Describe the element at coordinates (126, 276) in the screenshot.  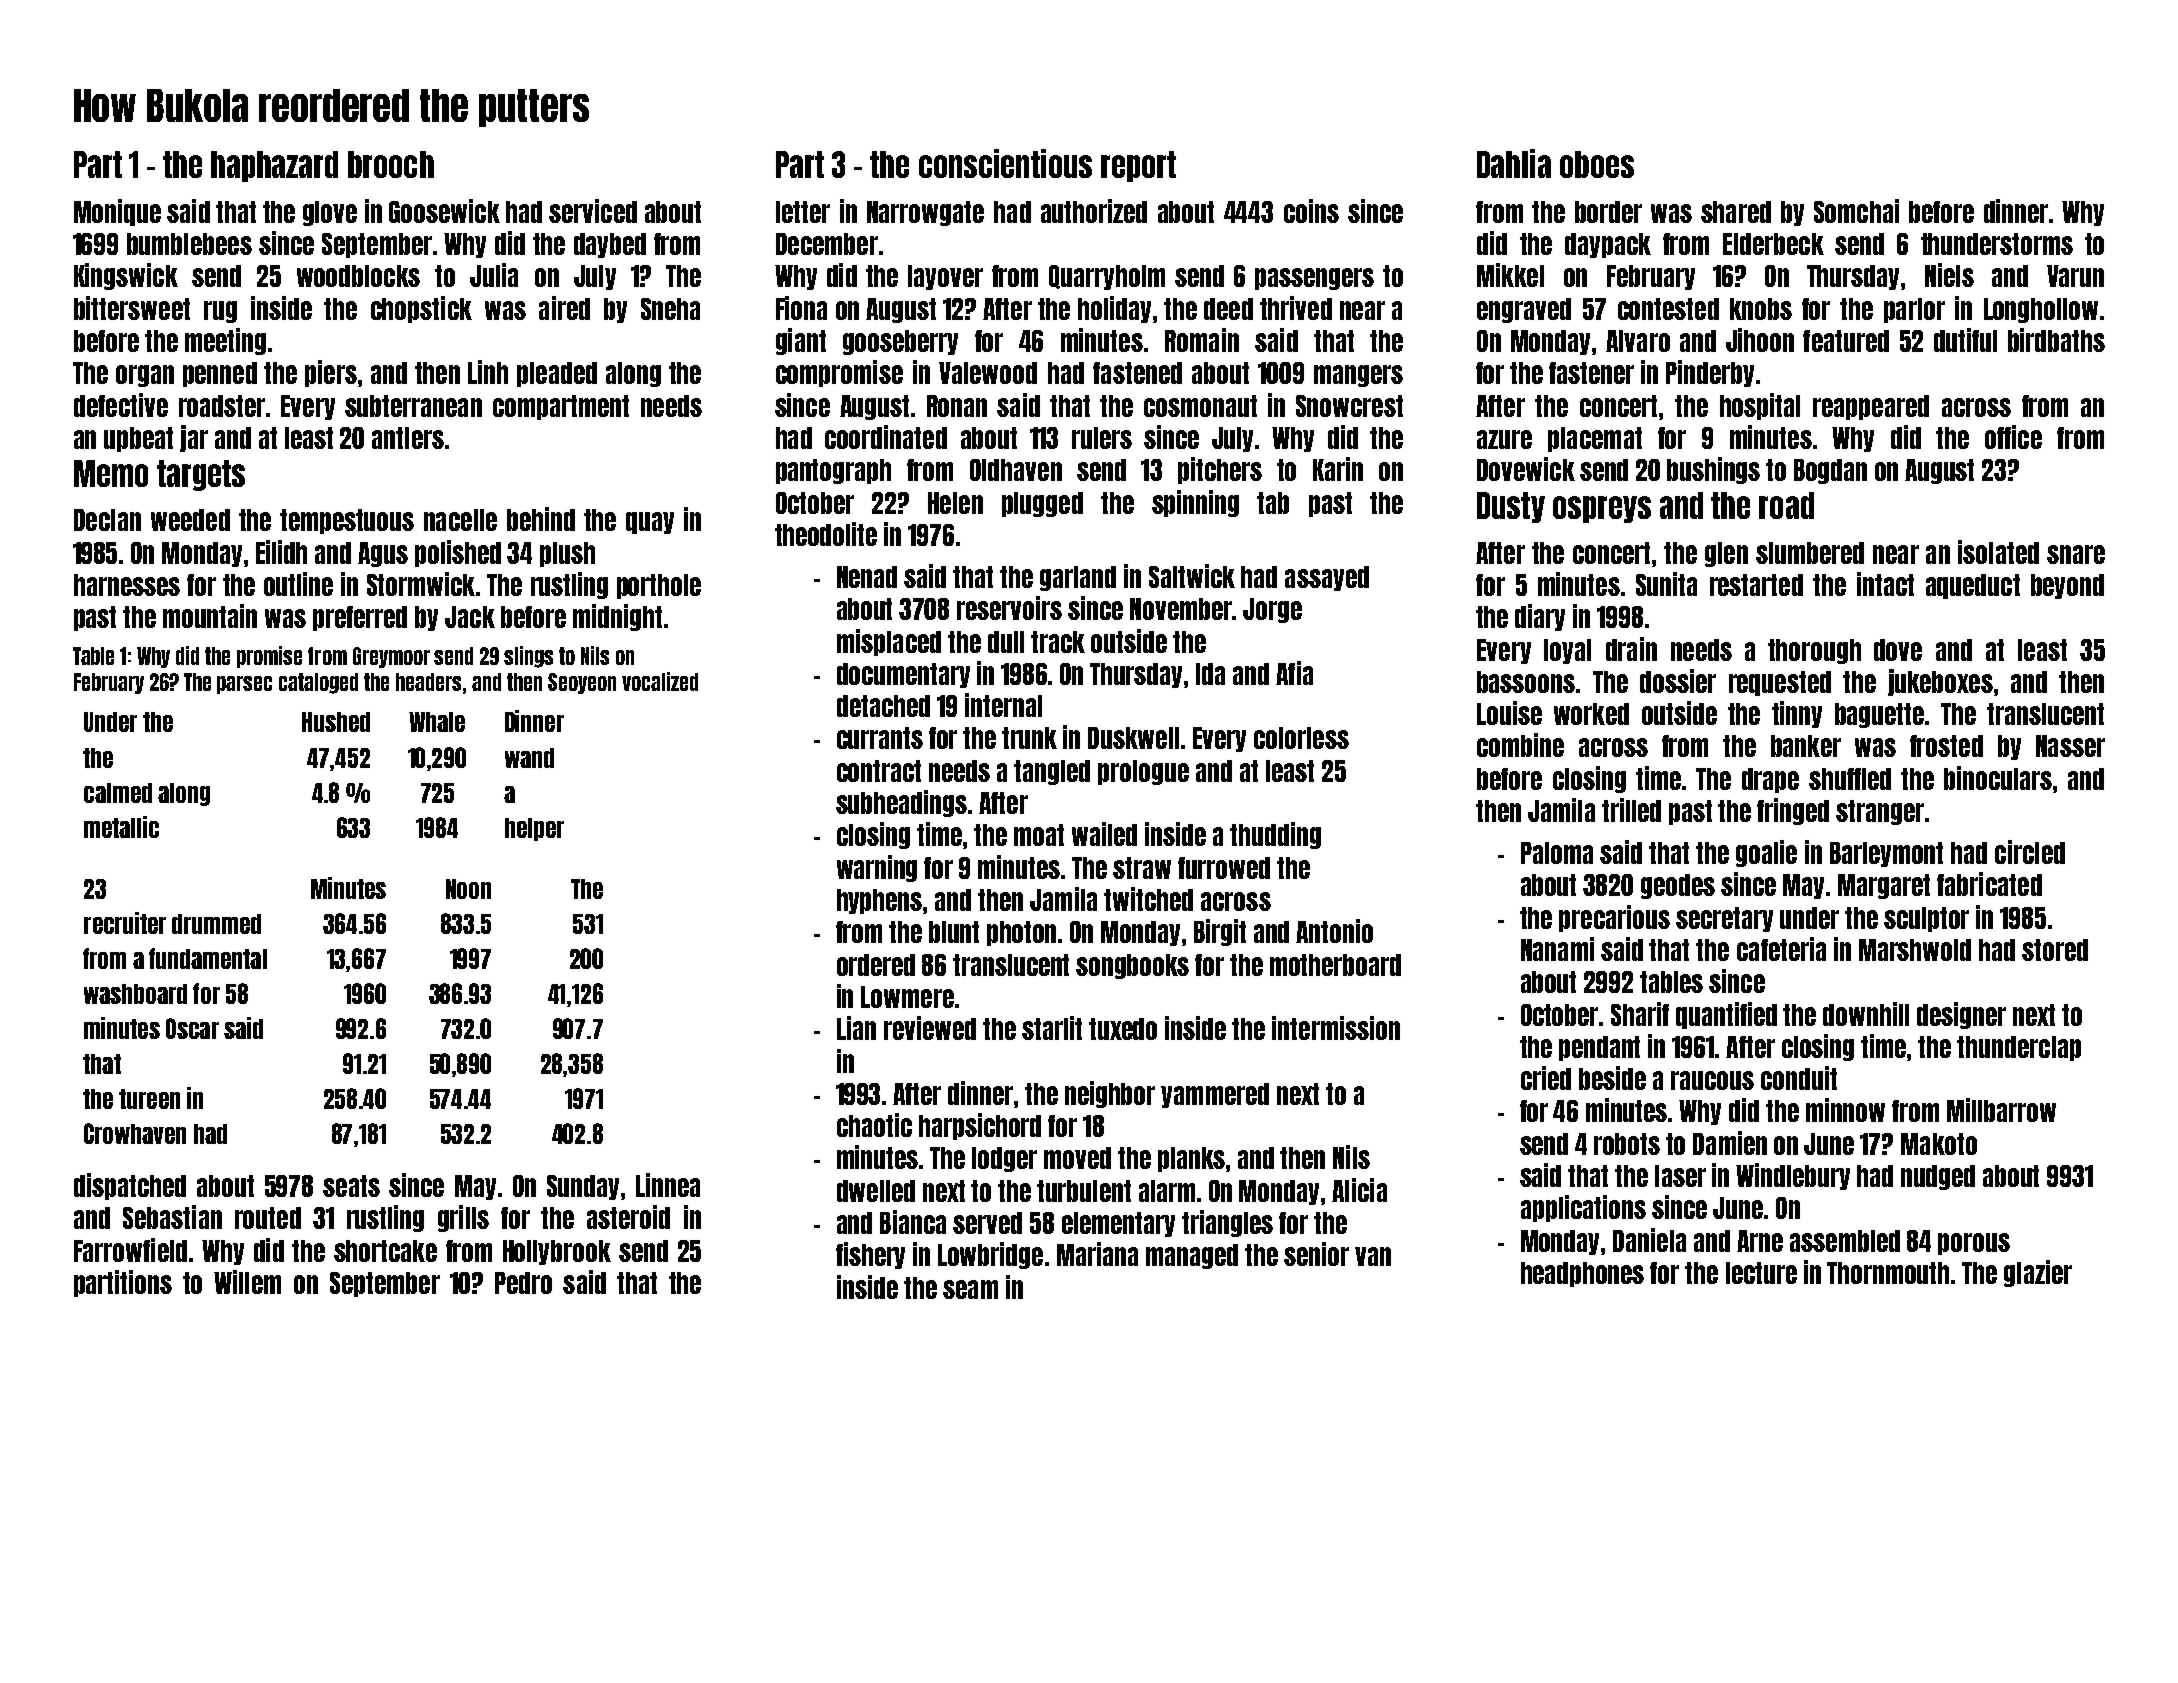
I see `Kingswick` at that location.
